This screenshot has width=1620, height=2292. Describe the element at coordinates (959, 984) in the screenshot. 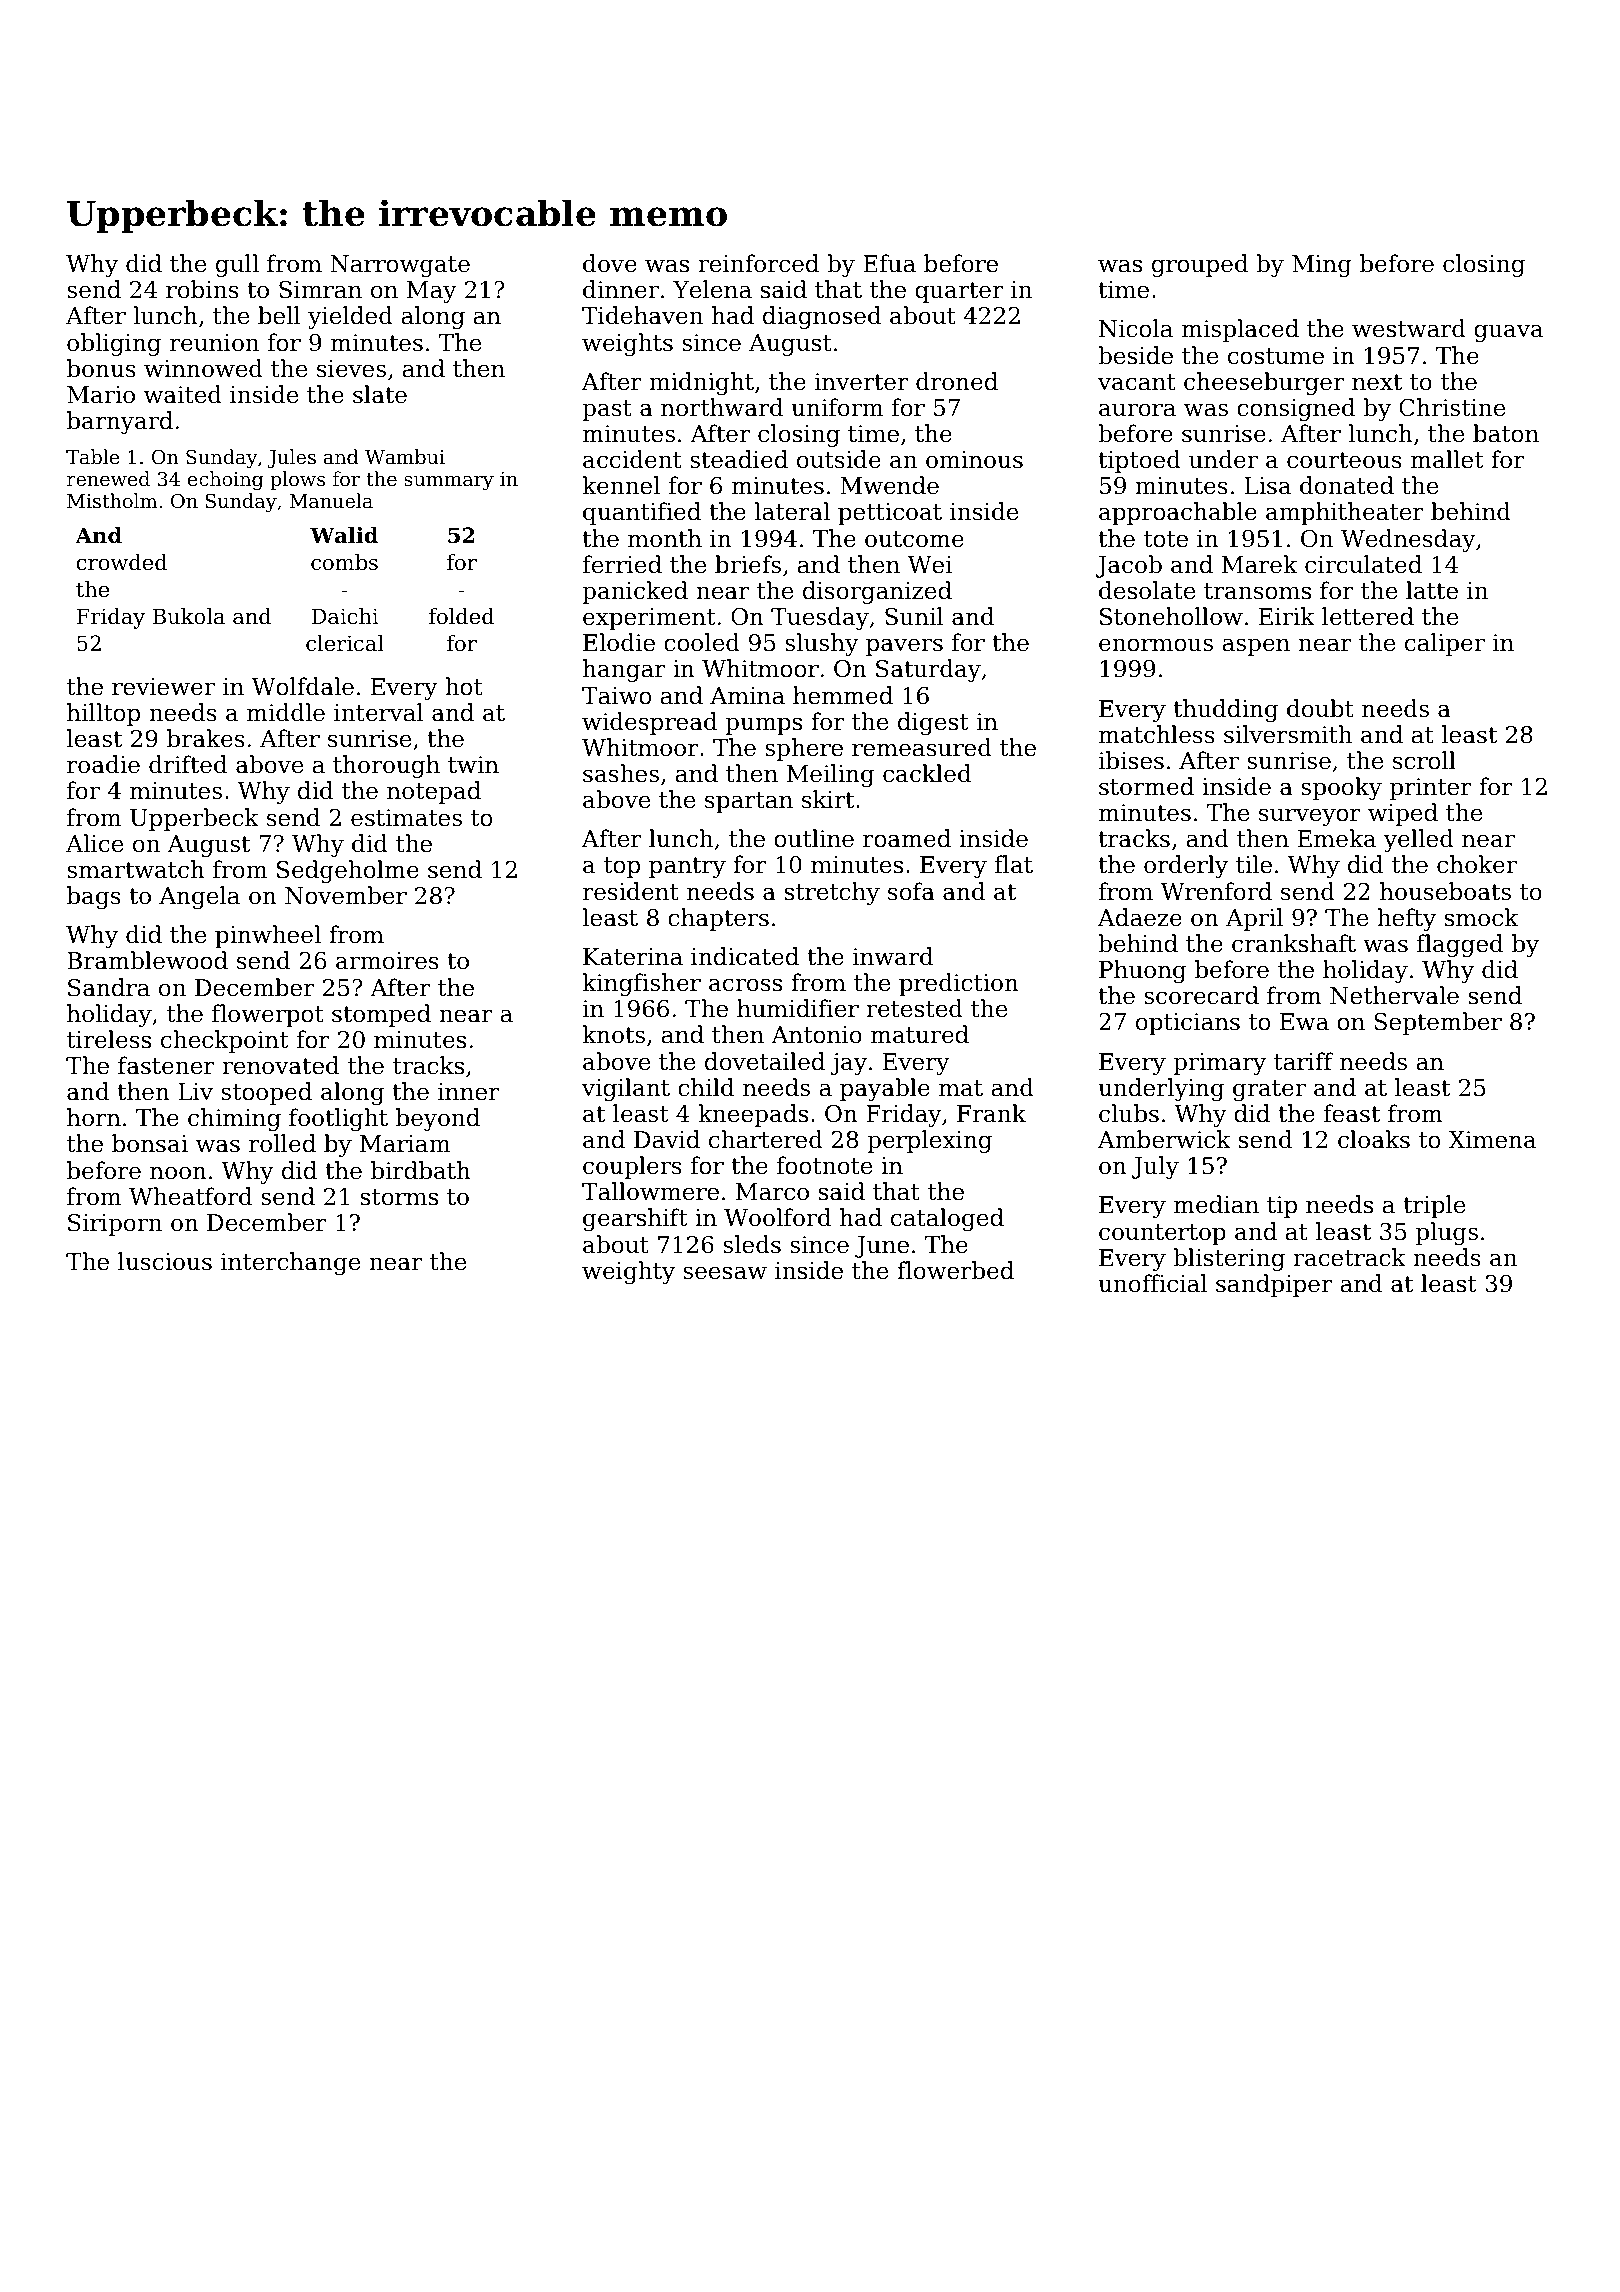

I see `prediction` at that location.
